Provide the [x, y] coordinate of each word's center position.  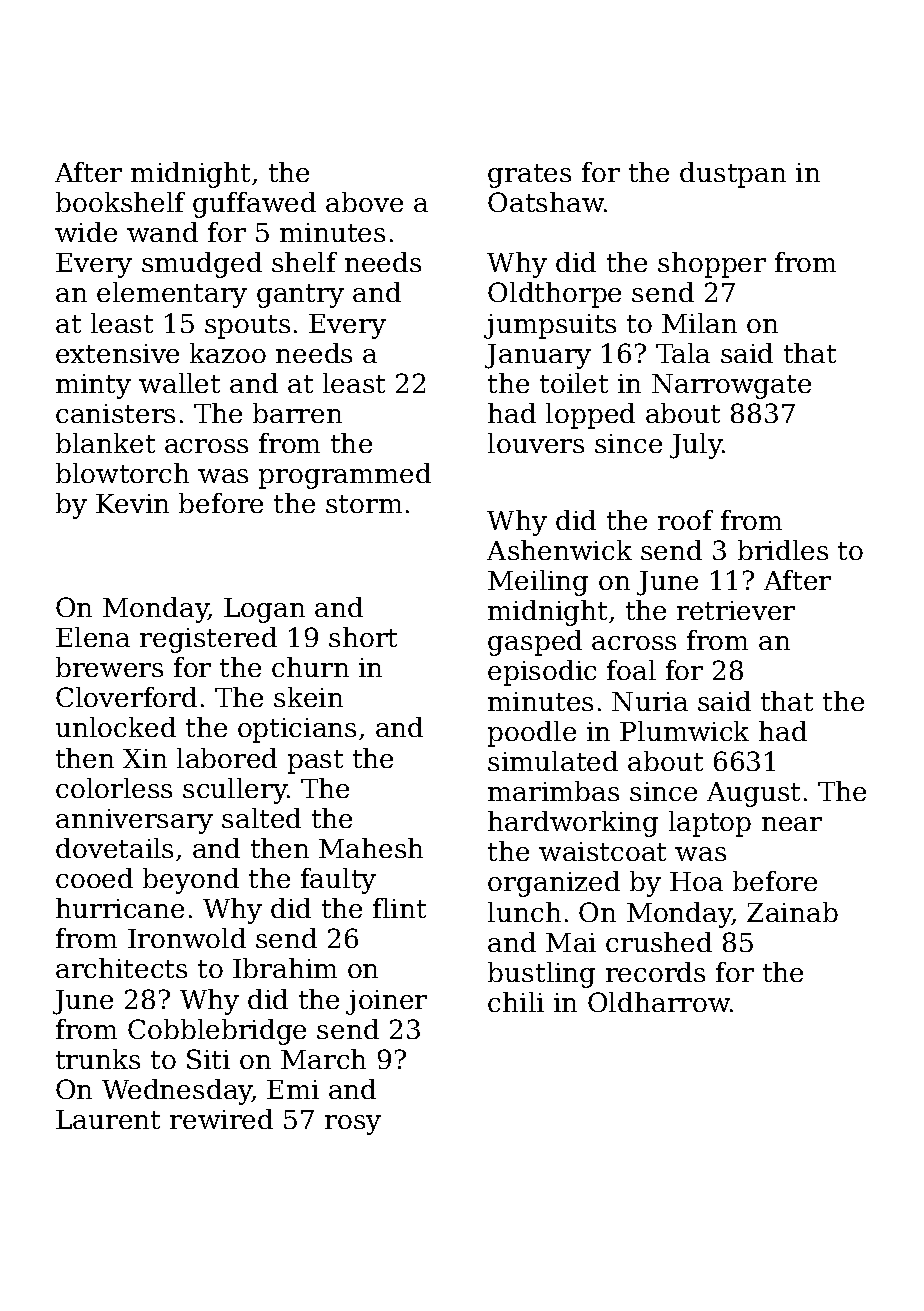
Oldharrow [659, 1002]
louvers [536, 443]
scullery [235, 791]
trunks [98, 1059]
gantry [300, 296]
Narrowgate [731, 386]
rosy [353, 1125]
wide [86, 232]
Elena [93, 637]
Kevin [132, 503]
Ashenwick [559, 550]
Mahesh [371, 848]
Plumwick [684, 731]
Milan [699, 323]
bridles [783, 550]
